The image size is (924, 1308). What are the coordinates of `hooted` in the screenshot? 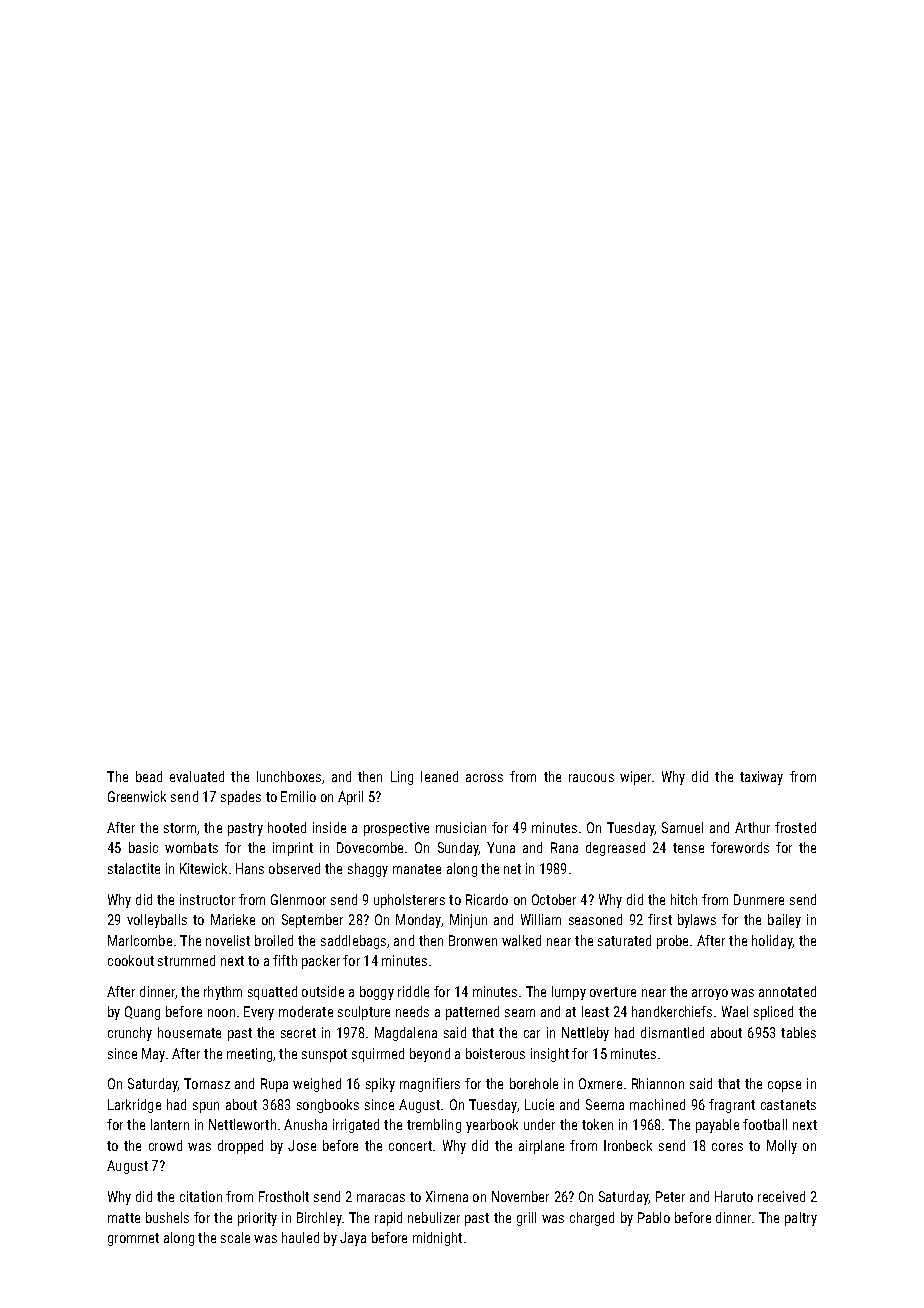 It's located at (287, 827).
